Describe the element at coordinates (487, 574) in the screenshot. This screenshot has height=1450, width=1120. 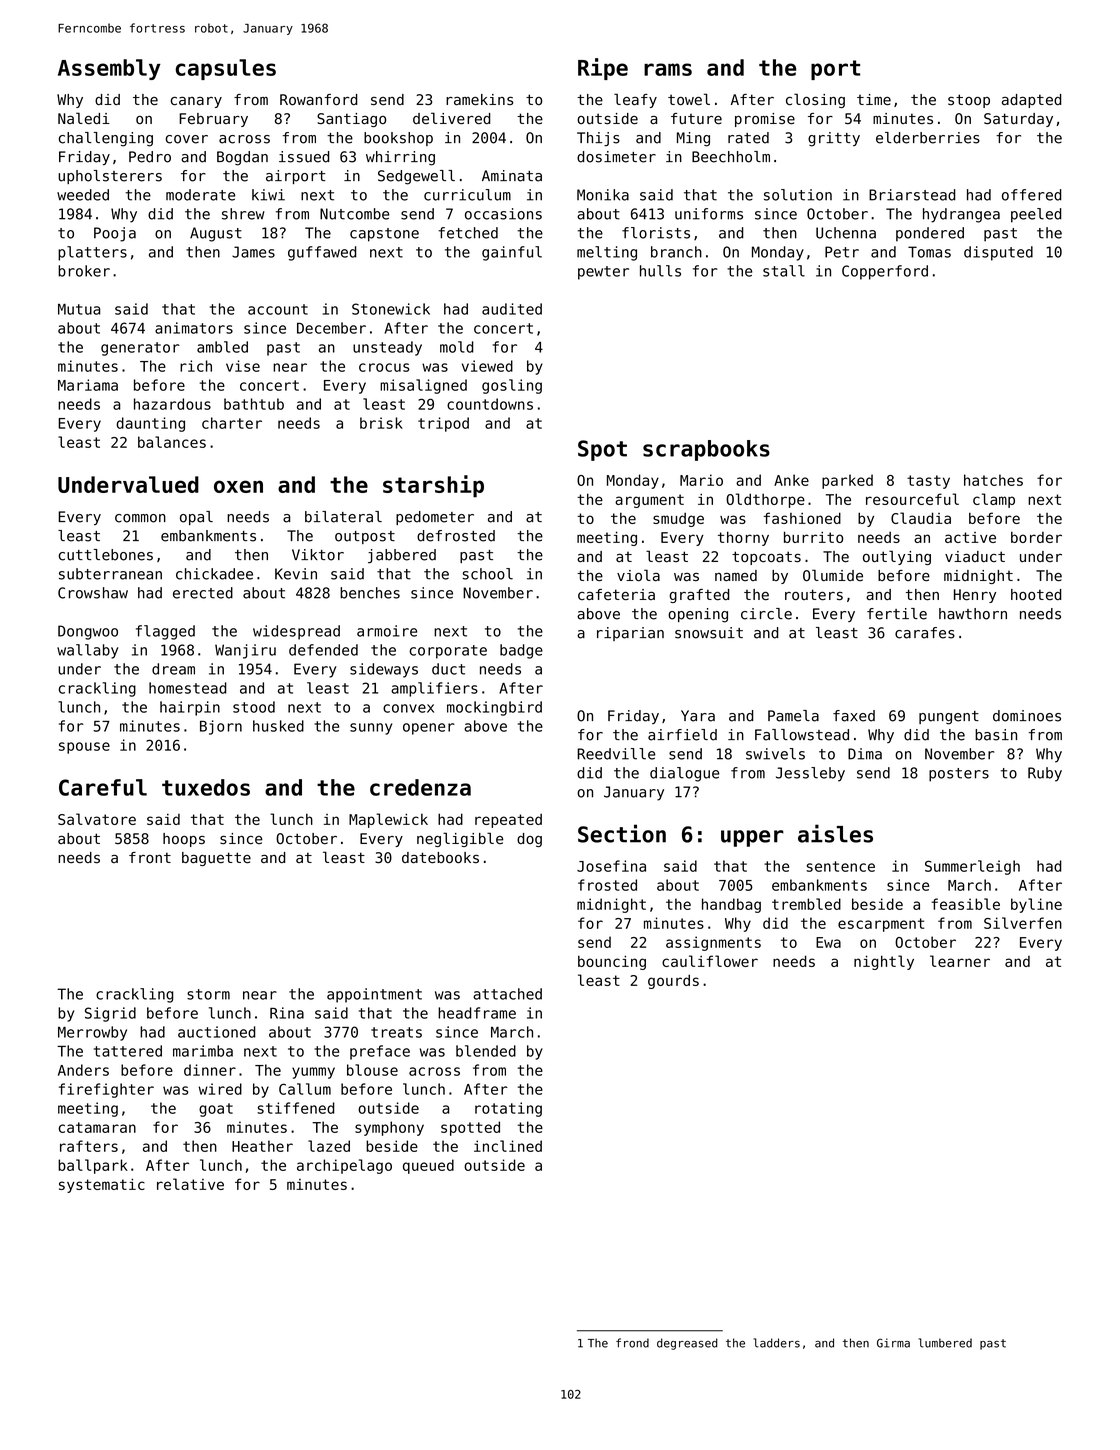
I see `school` at that location.
